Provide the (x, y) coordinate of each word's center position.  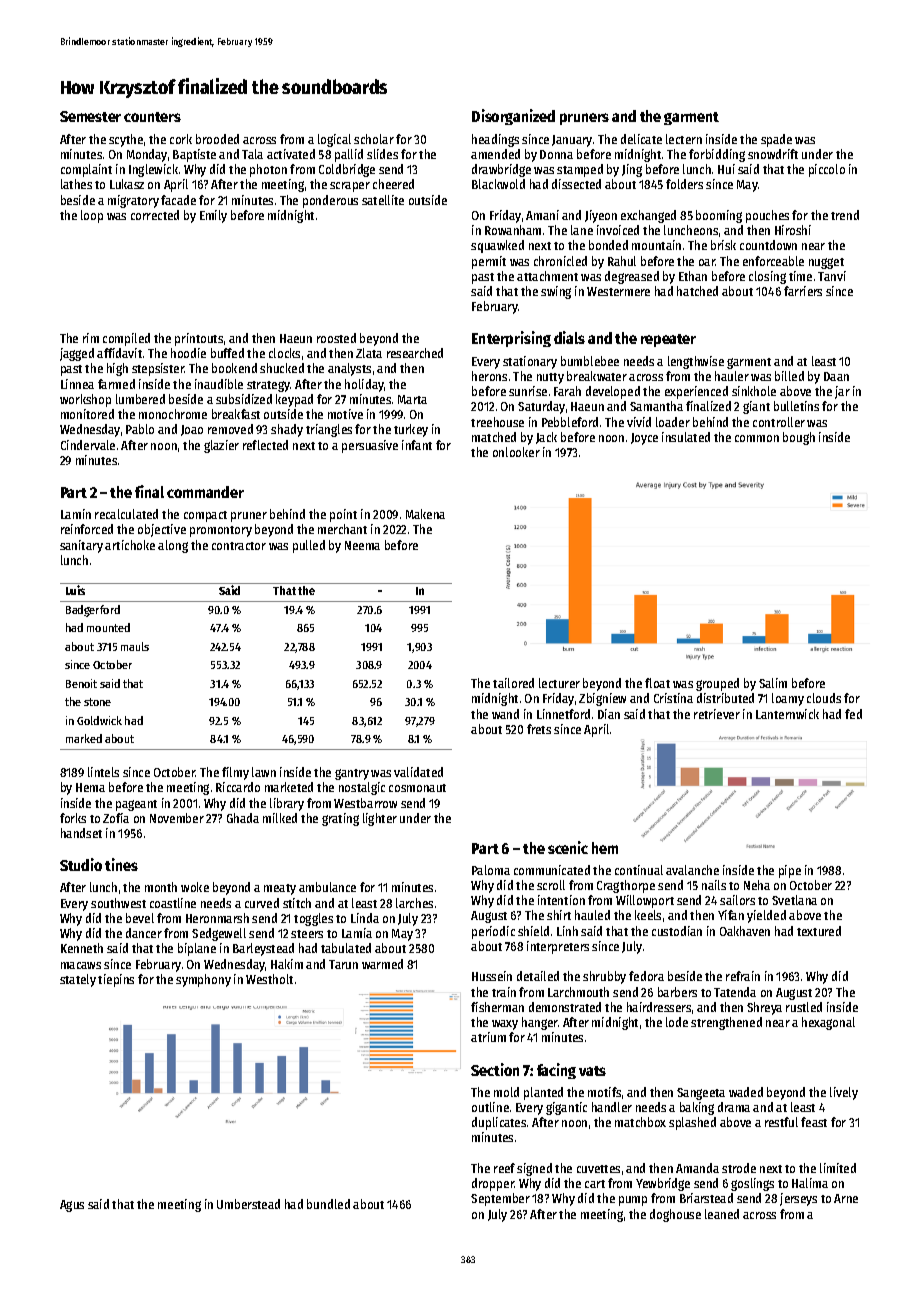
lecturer (559, 683)
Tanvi (832, 276)
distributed (725, 698)
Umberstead (248, 1204)
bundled (328, 1204)
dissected (576, 184)
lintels (103, 772)
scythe (126, 140)
